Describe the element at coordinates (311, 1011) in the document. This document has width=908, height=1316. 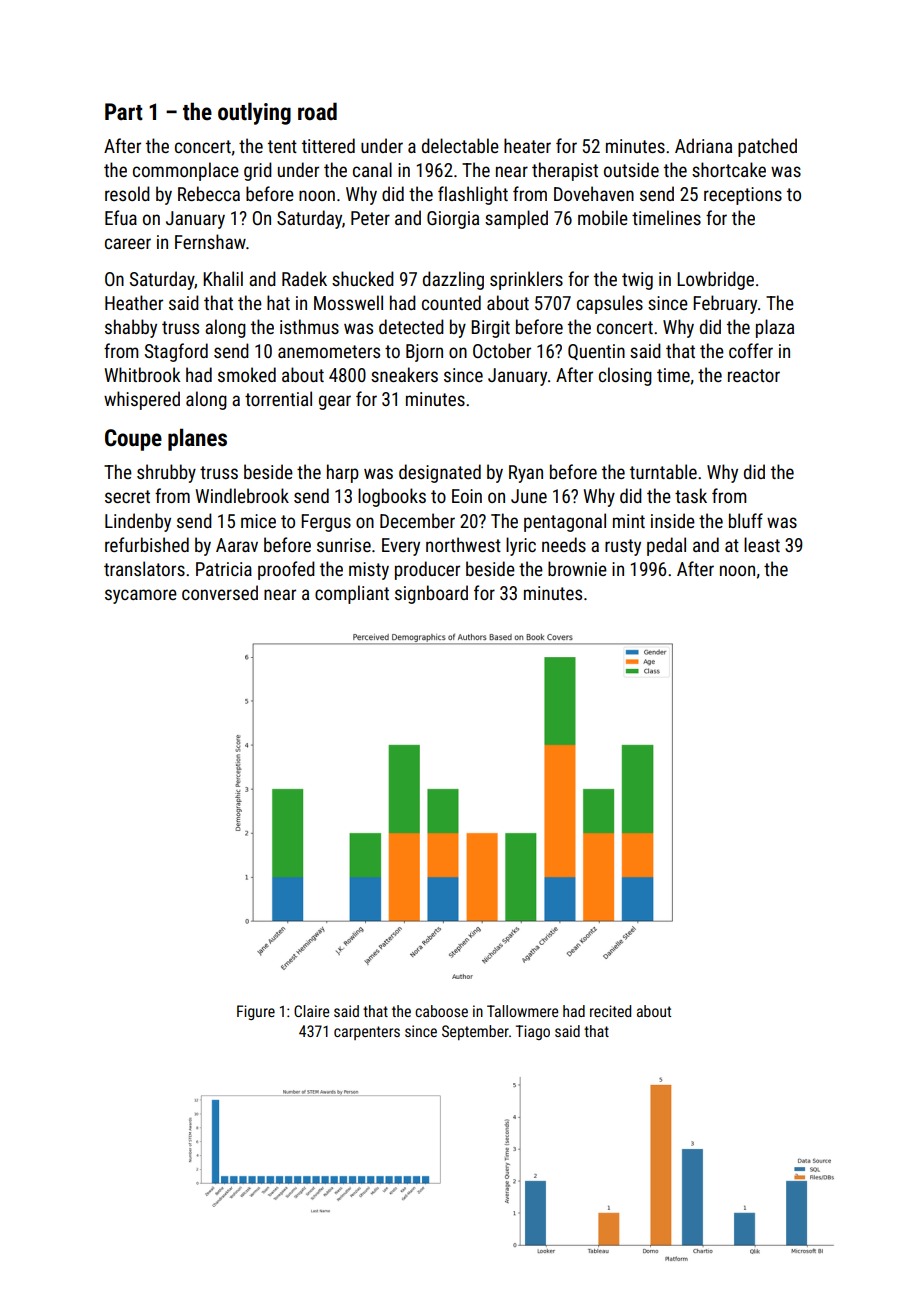
I see `Claire` at that location.
